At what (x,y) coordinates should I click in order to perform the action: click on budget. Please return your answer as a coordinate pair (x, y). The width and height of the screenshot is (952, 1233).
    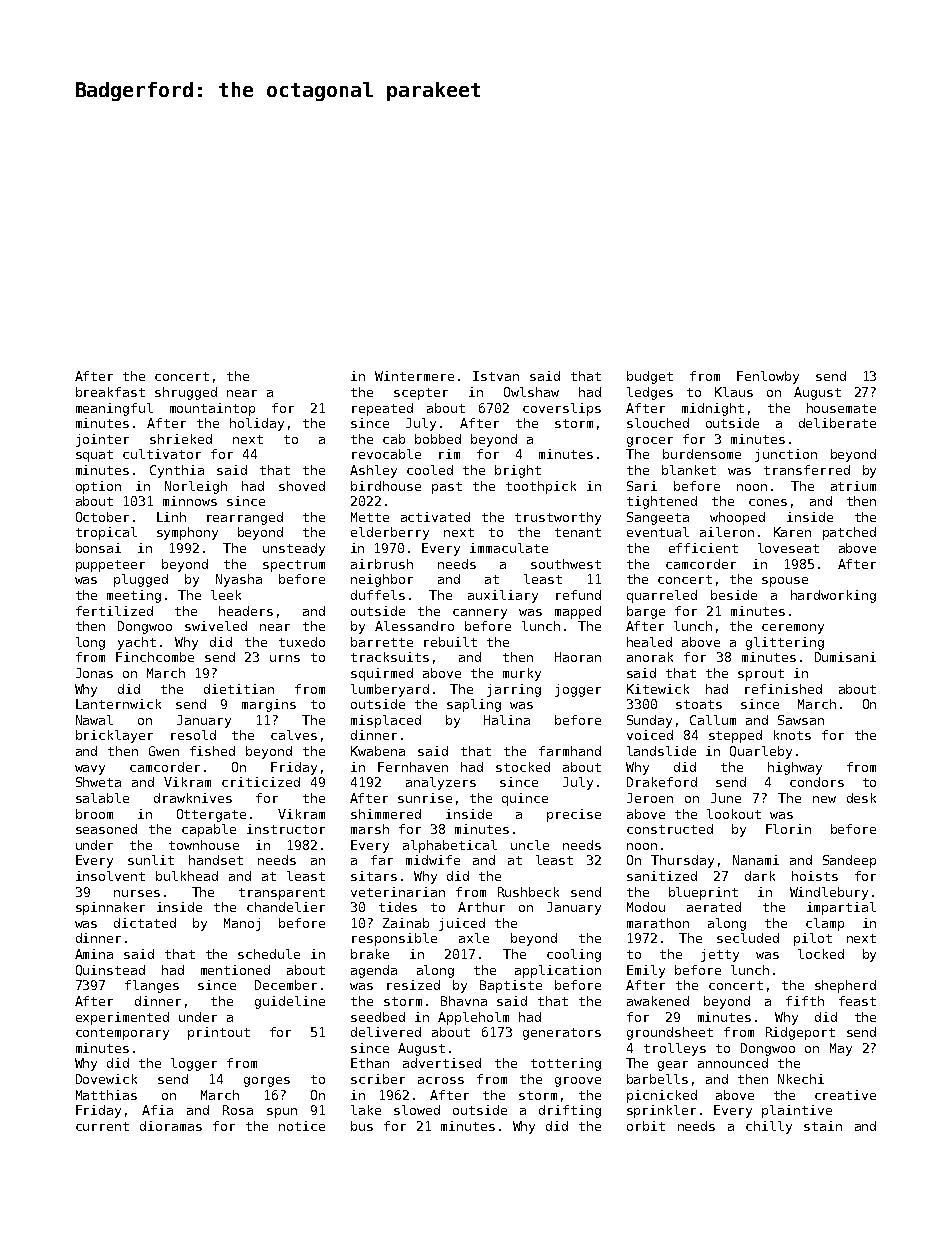
    Looking at the image, I should click on (650, 377).
